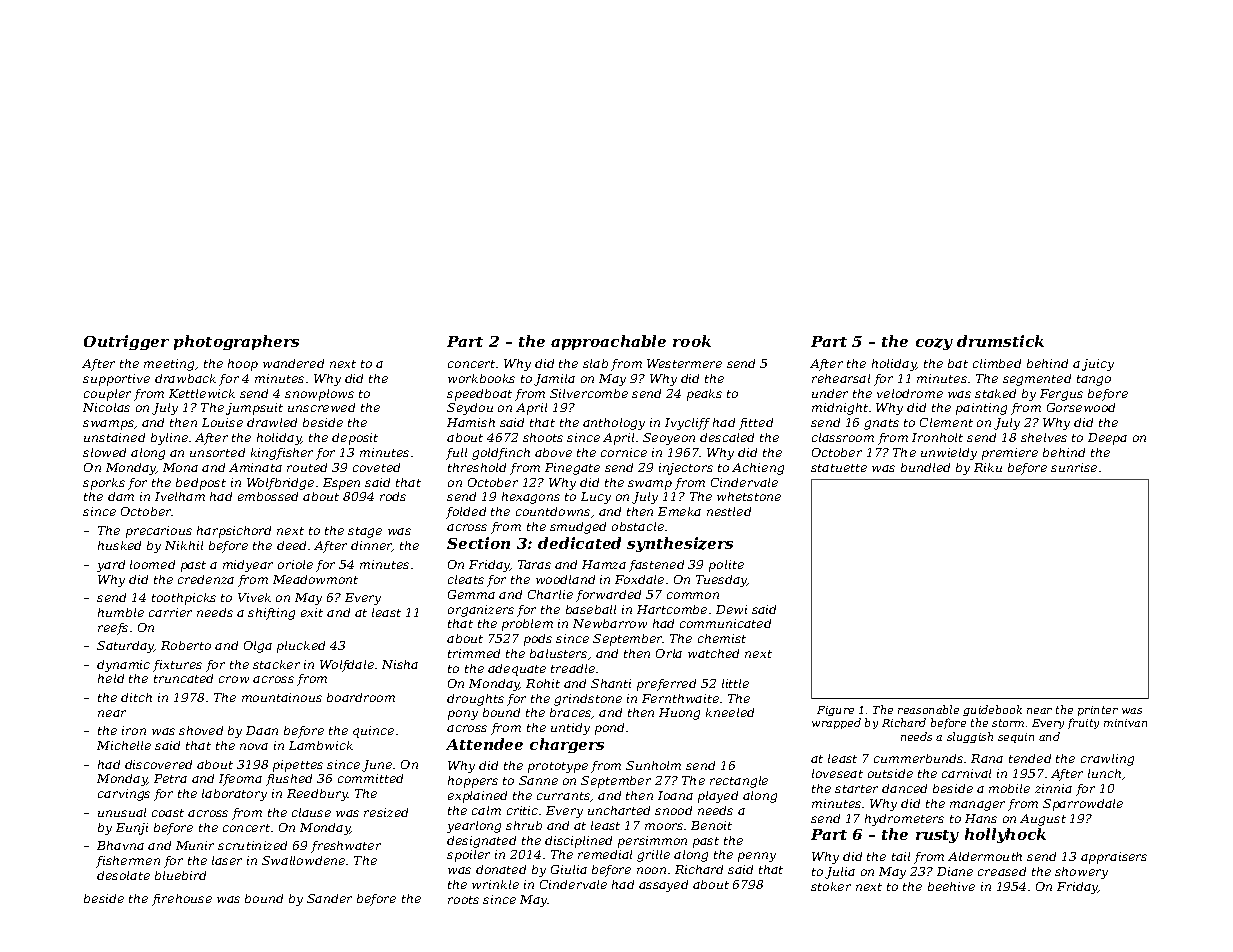 This screenshot has height=952, width=1233. What do you see at coordinates (202, 393) in the screenshot?
I see `Kettlewick` at bounding box center [202, 393].
